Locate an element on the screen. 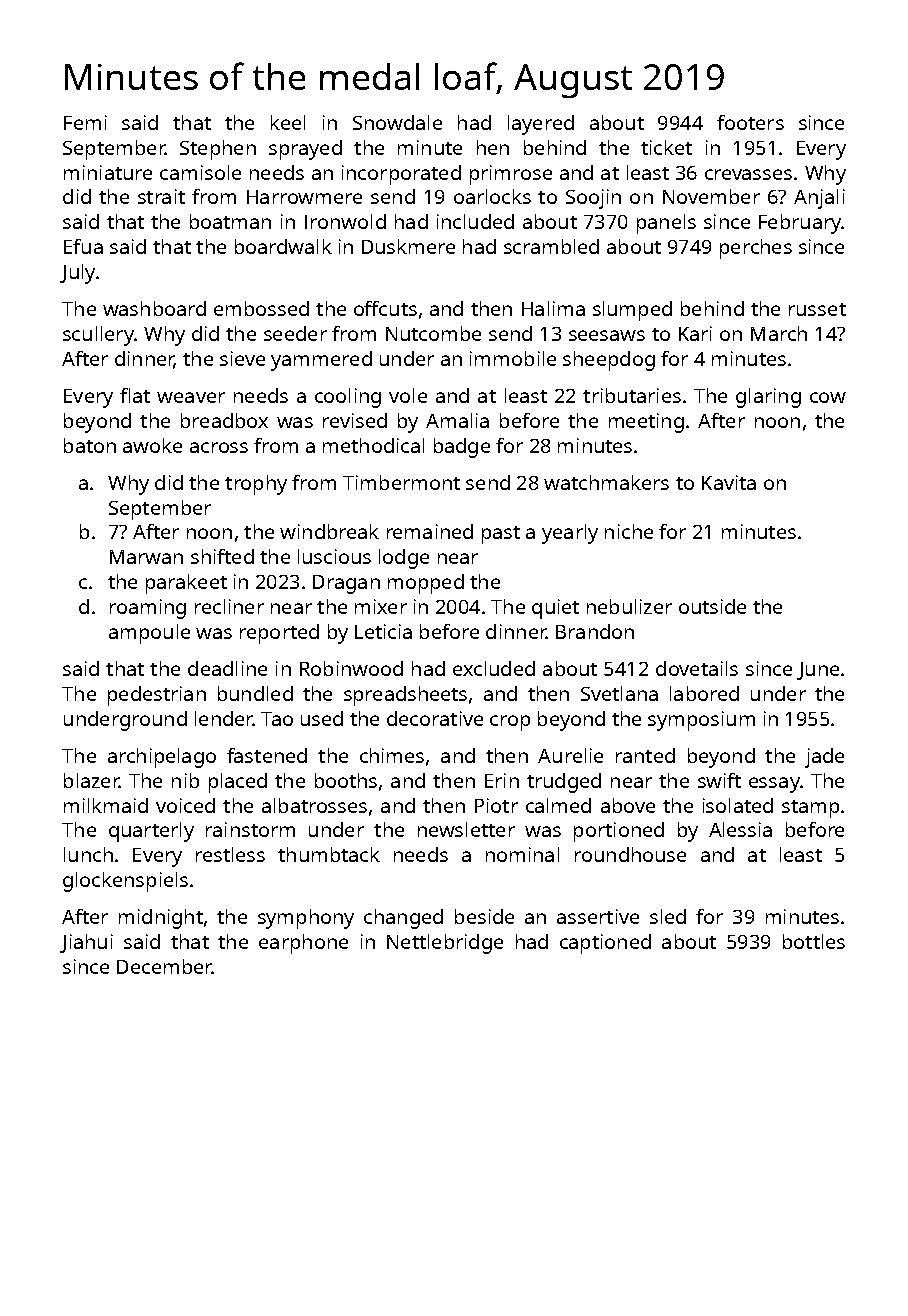 The width and height of the screenshot is (908, 1316). footers is located at coordinates (750, 122).
